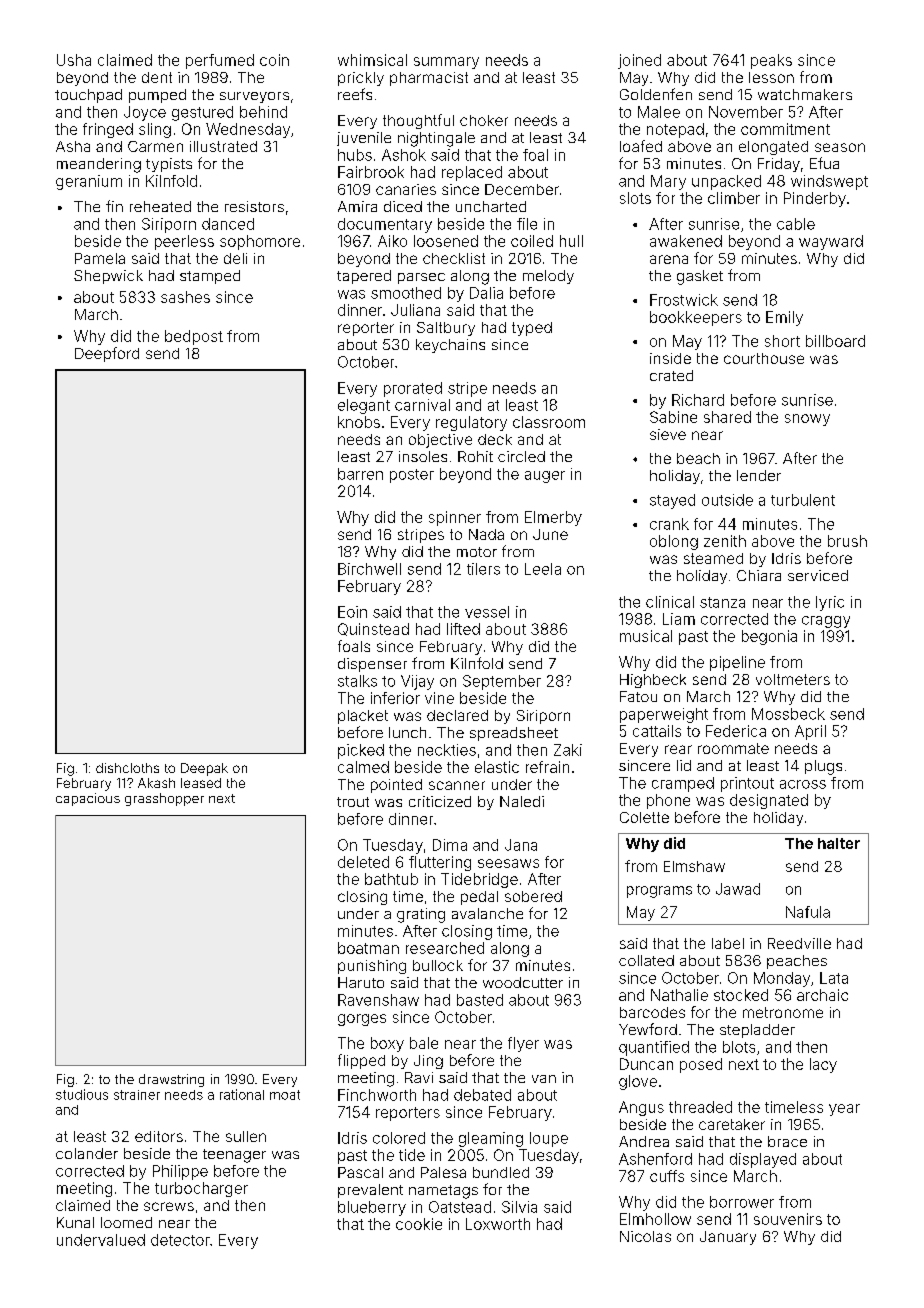 This page has width=924, height=1308. I want to click on plugs, so click(823, 767).
